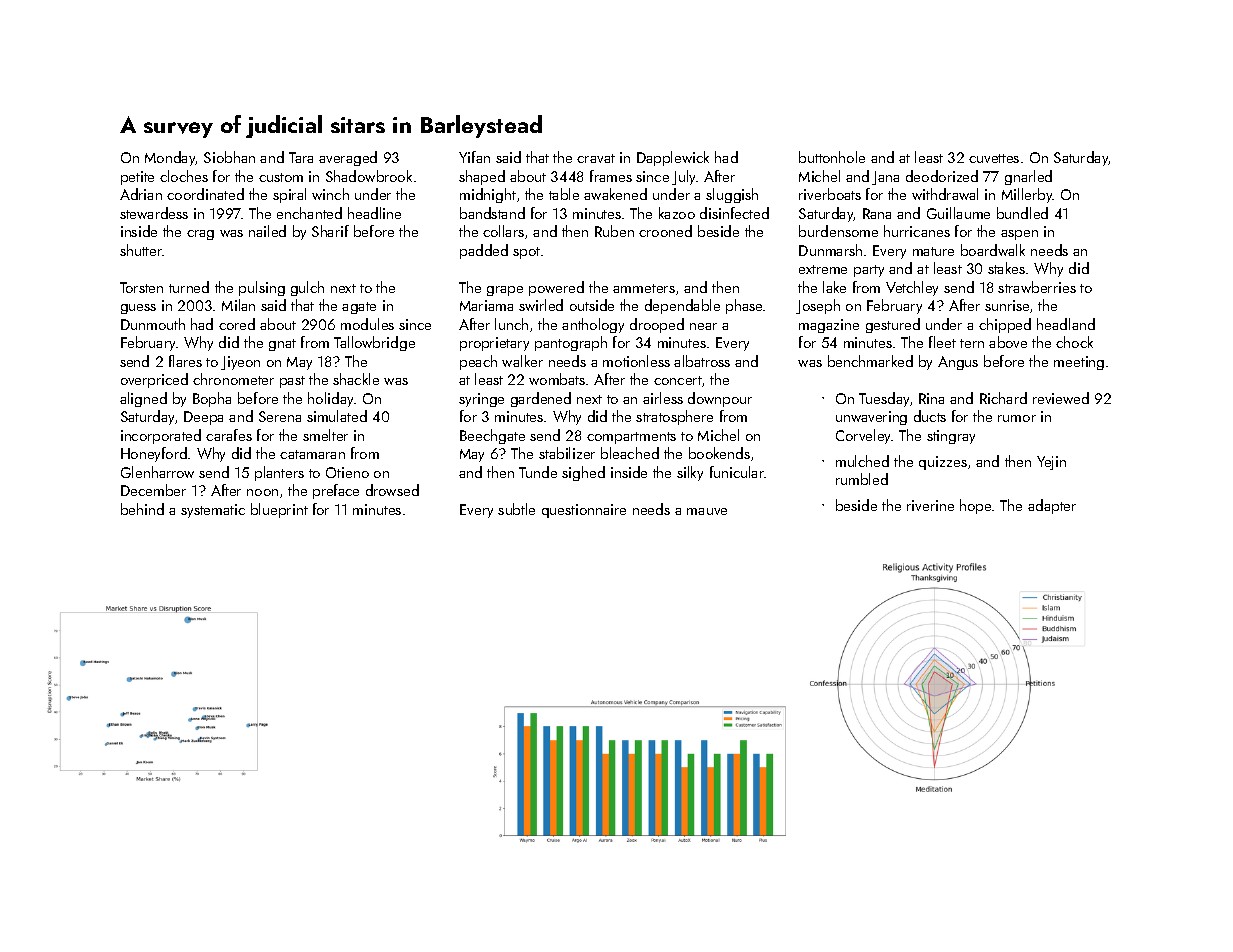 The width and height of the image is (1233, 952). What do you see at coordinates (958, 363) in the image?
I see `Angus` at bounding box center [958, 363].
